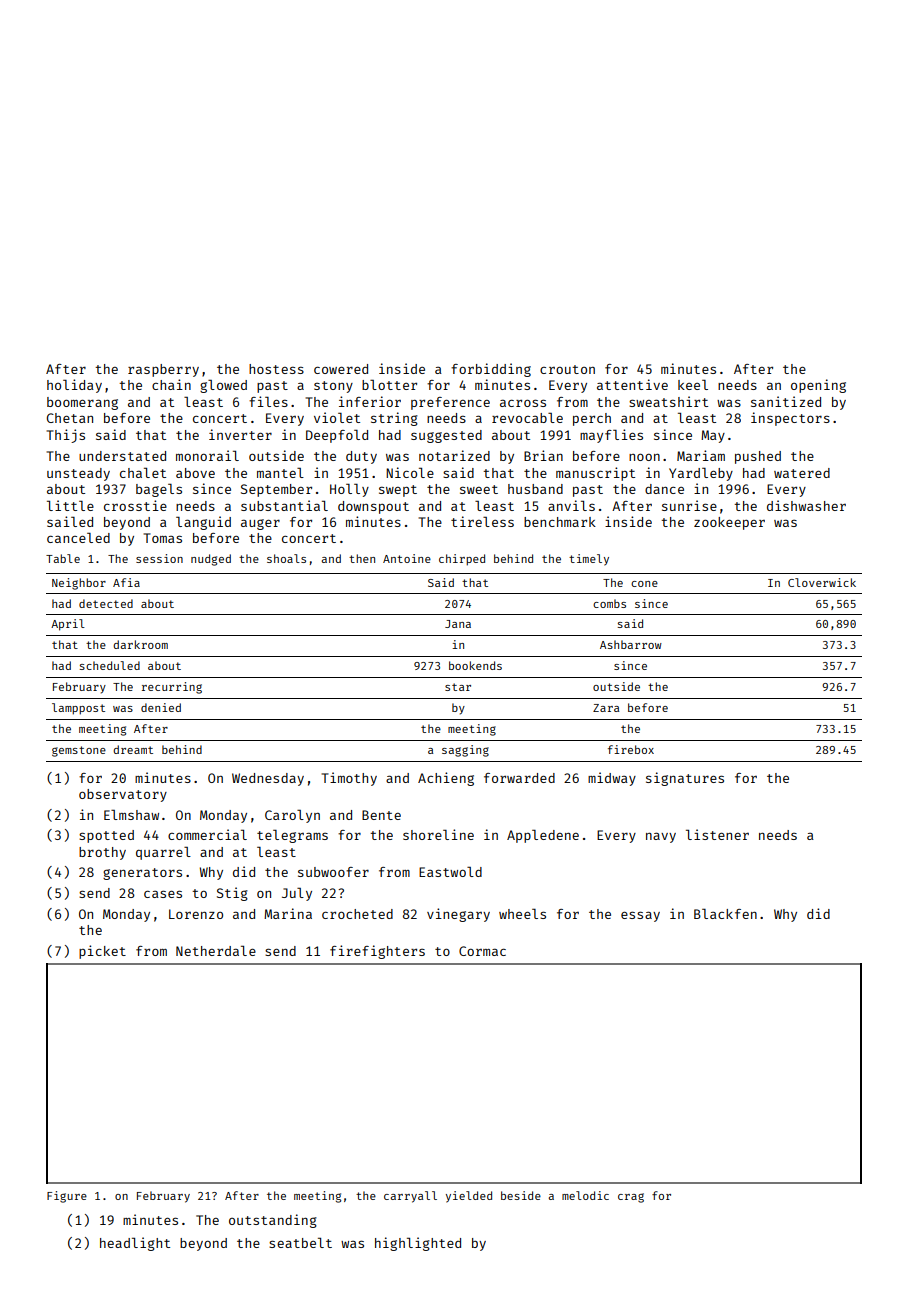 The height and width of the page is (1316, 908). Describe the element at coordinates (482, 951) in the page. I see `Cormac` at that location.
